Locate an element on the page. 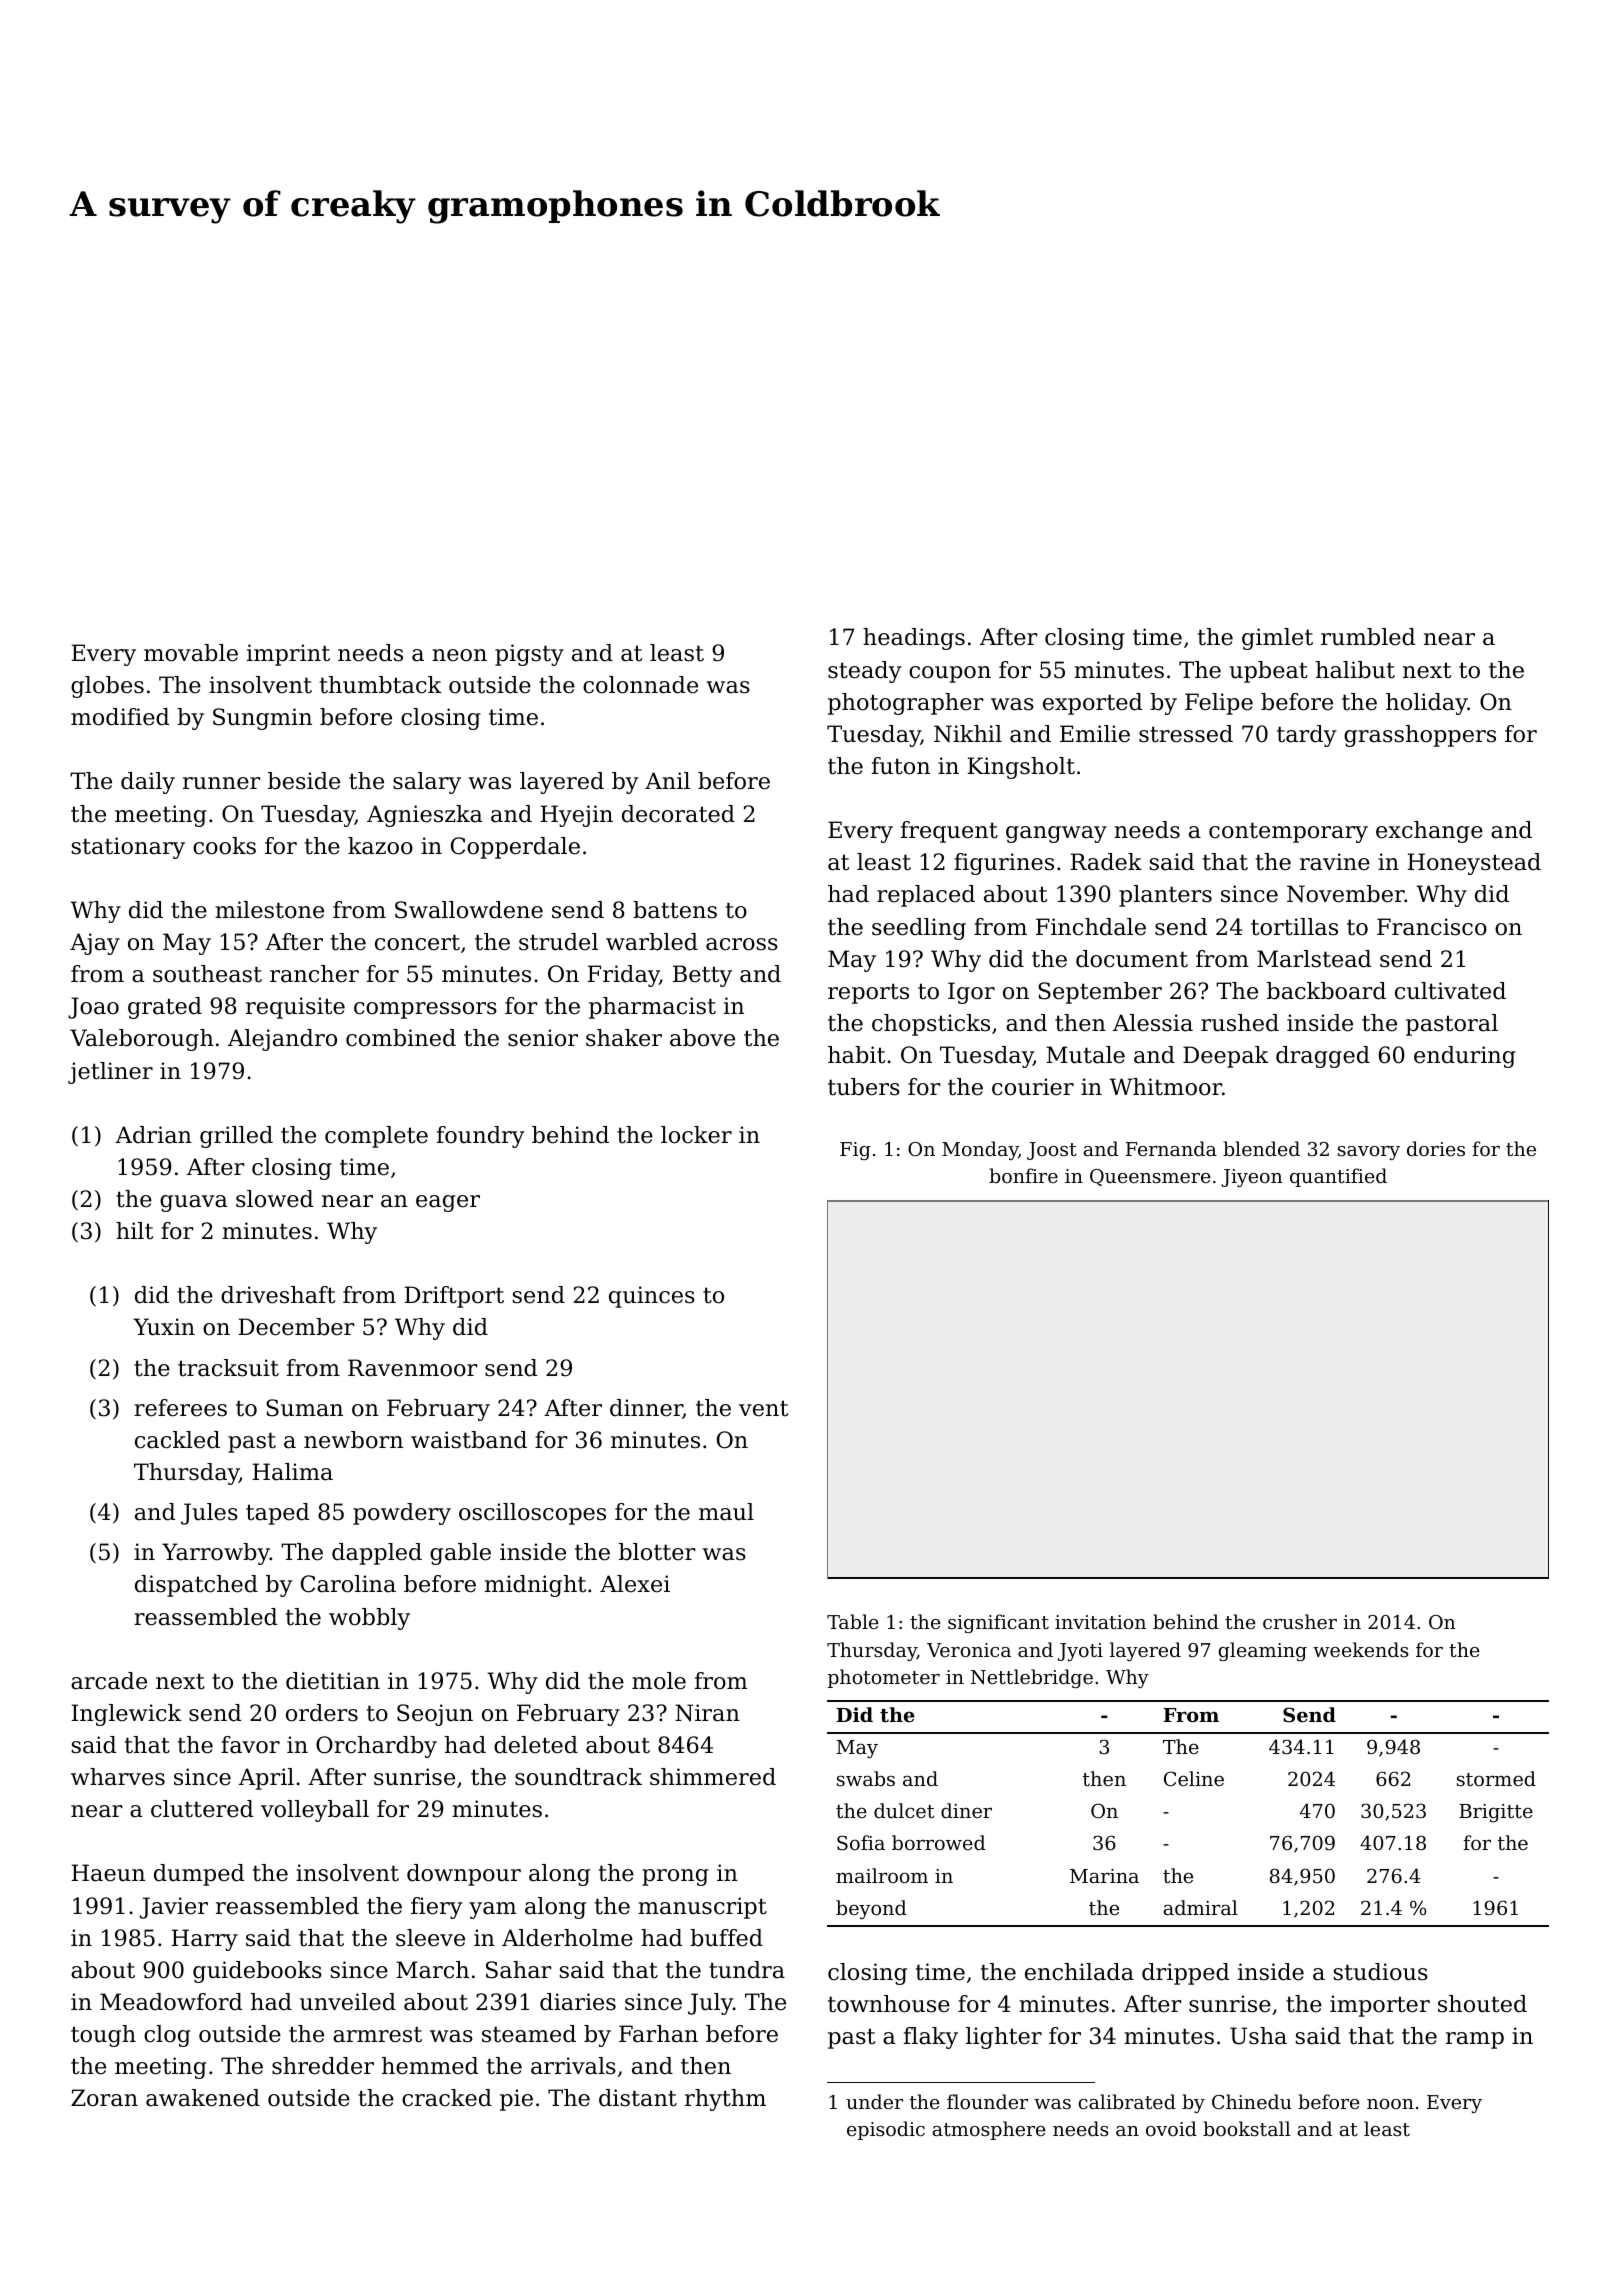 The width and height of the image is (1620, 2292). headings is located at coordinates (914, 639).
